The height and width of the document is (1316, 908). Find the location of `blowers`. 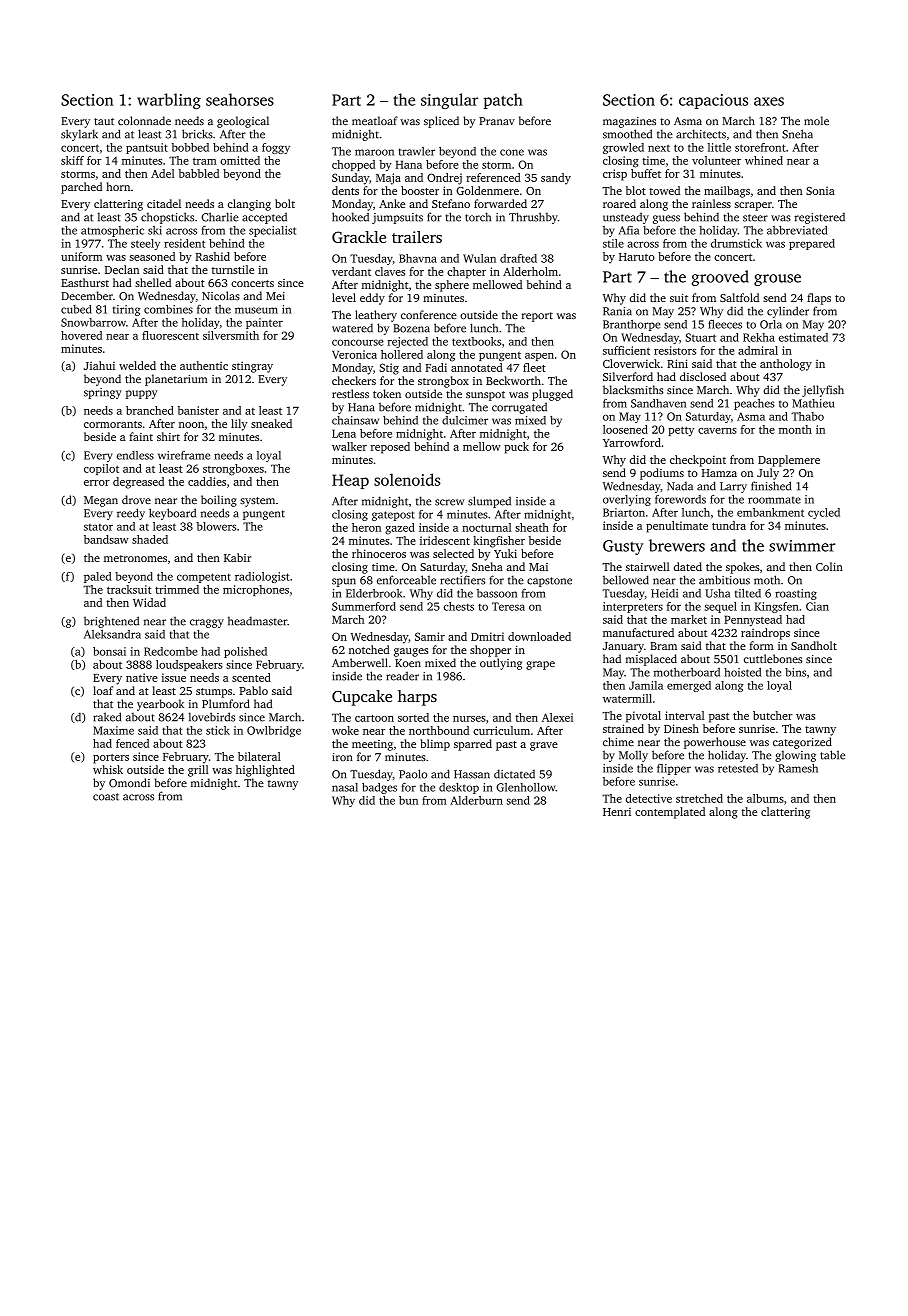

blowers is located at coordinates (216, 526).
